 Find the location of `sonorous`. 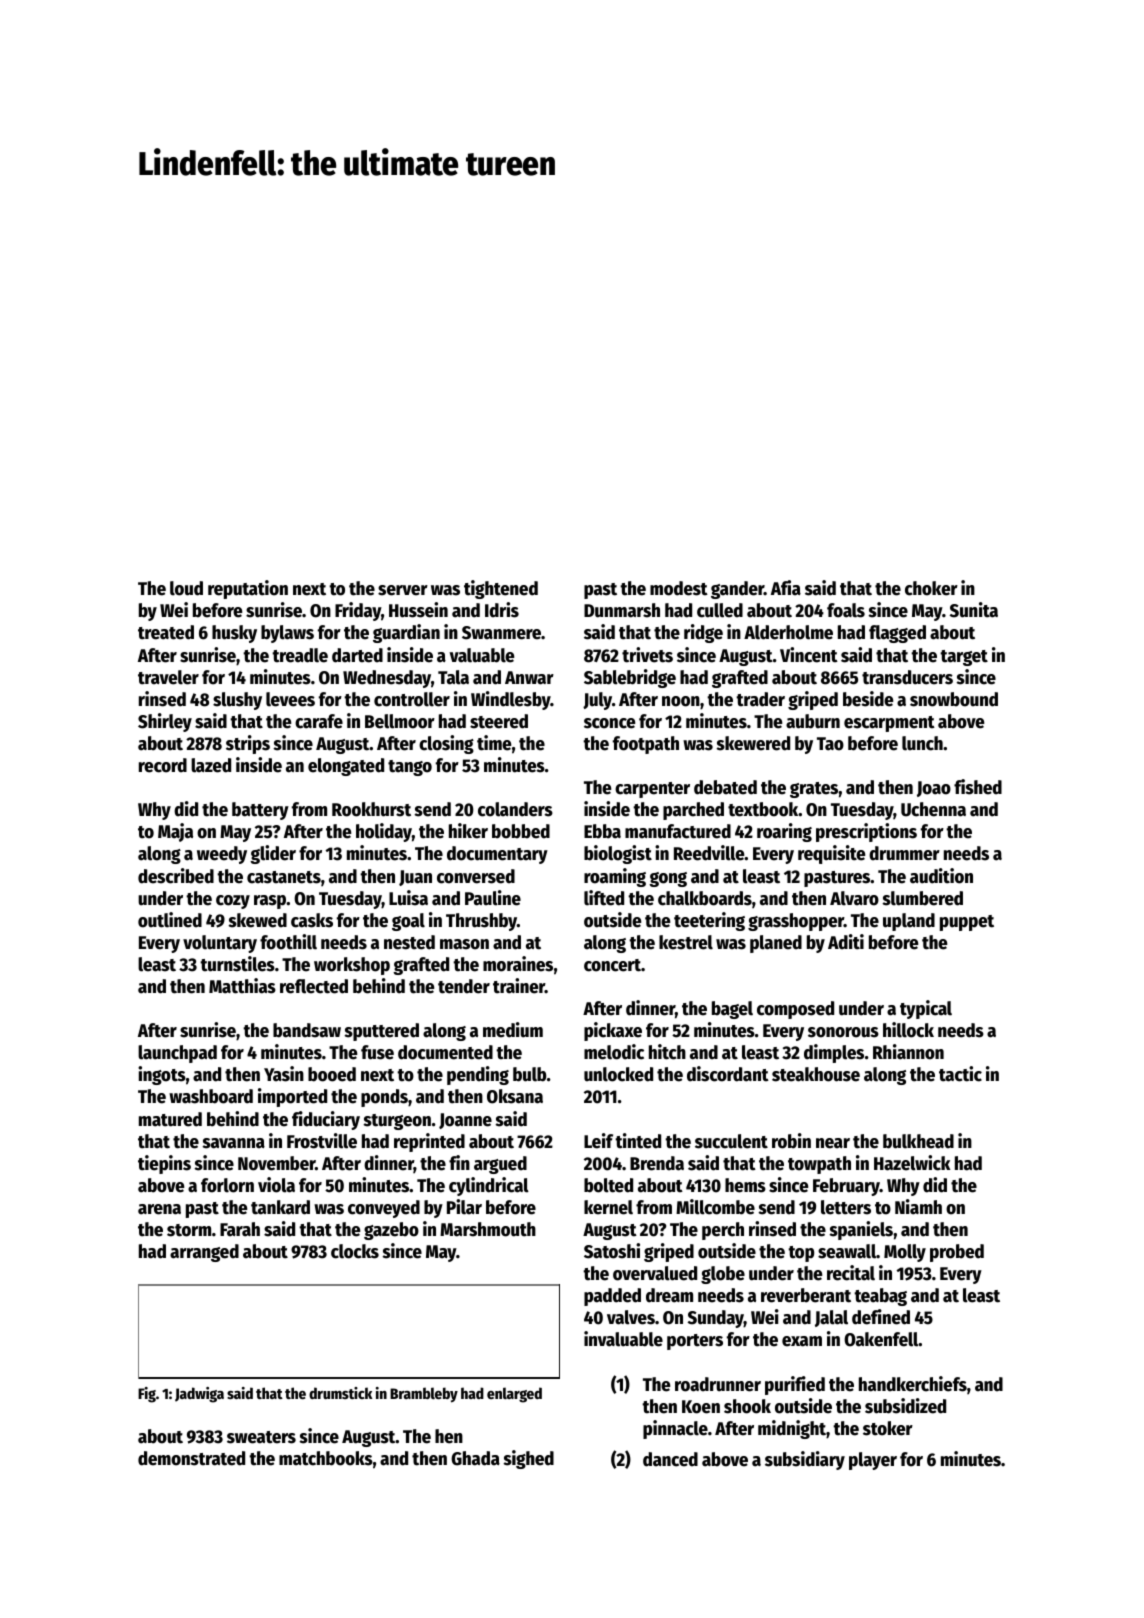

sonorous is located at coordinates (843, 1032).
